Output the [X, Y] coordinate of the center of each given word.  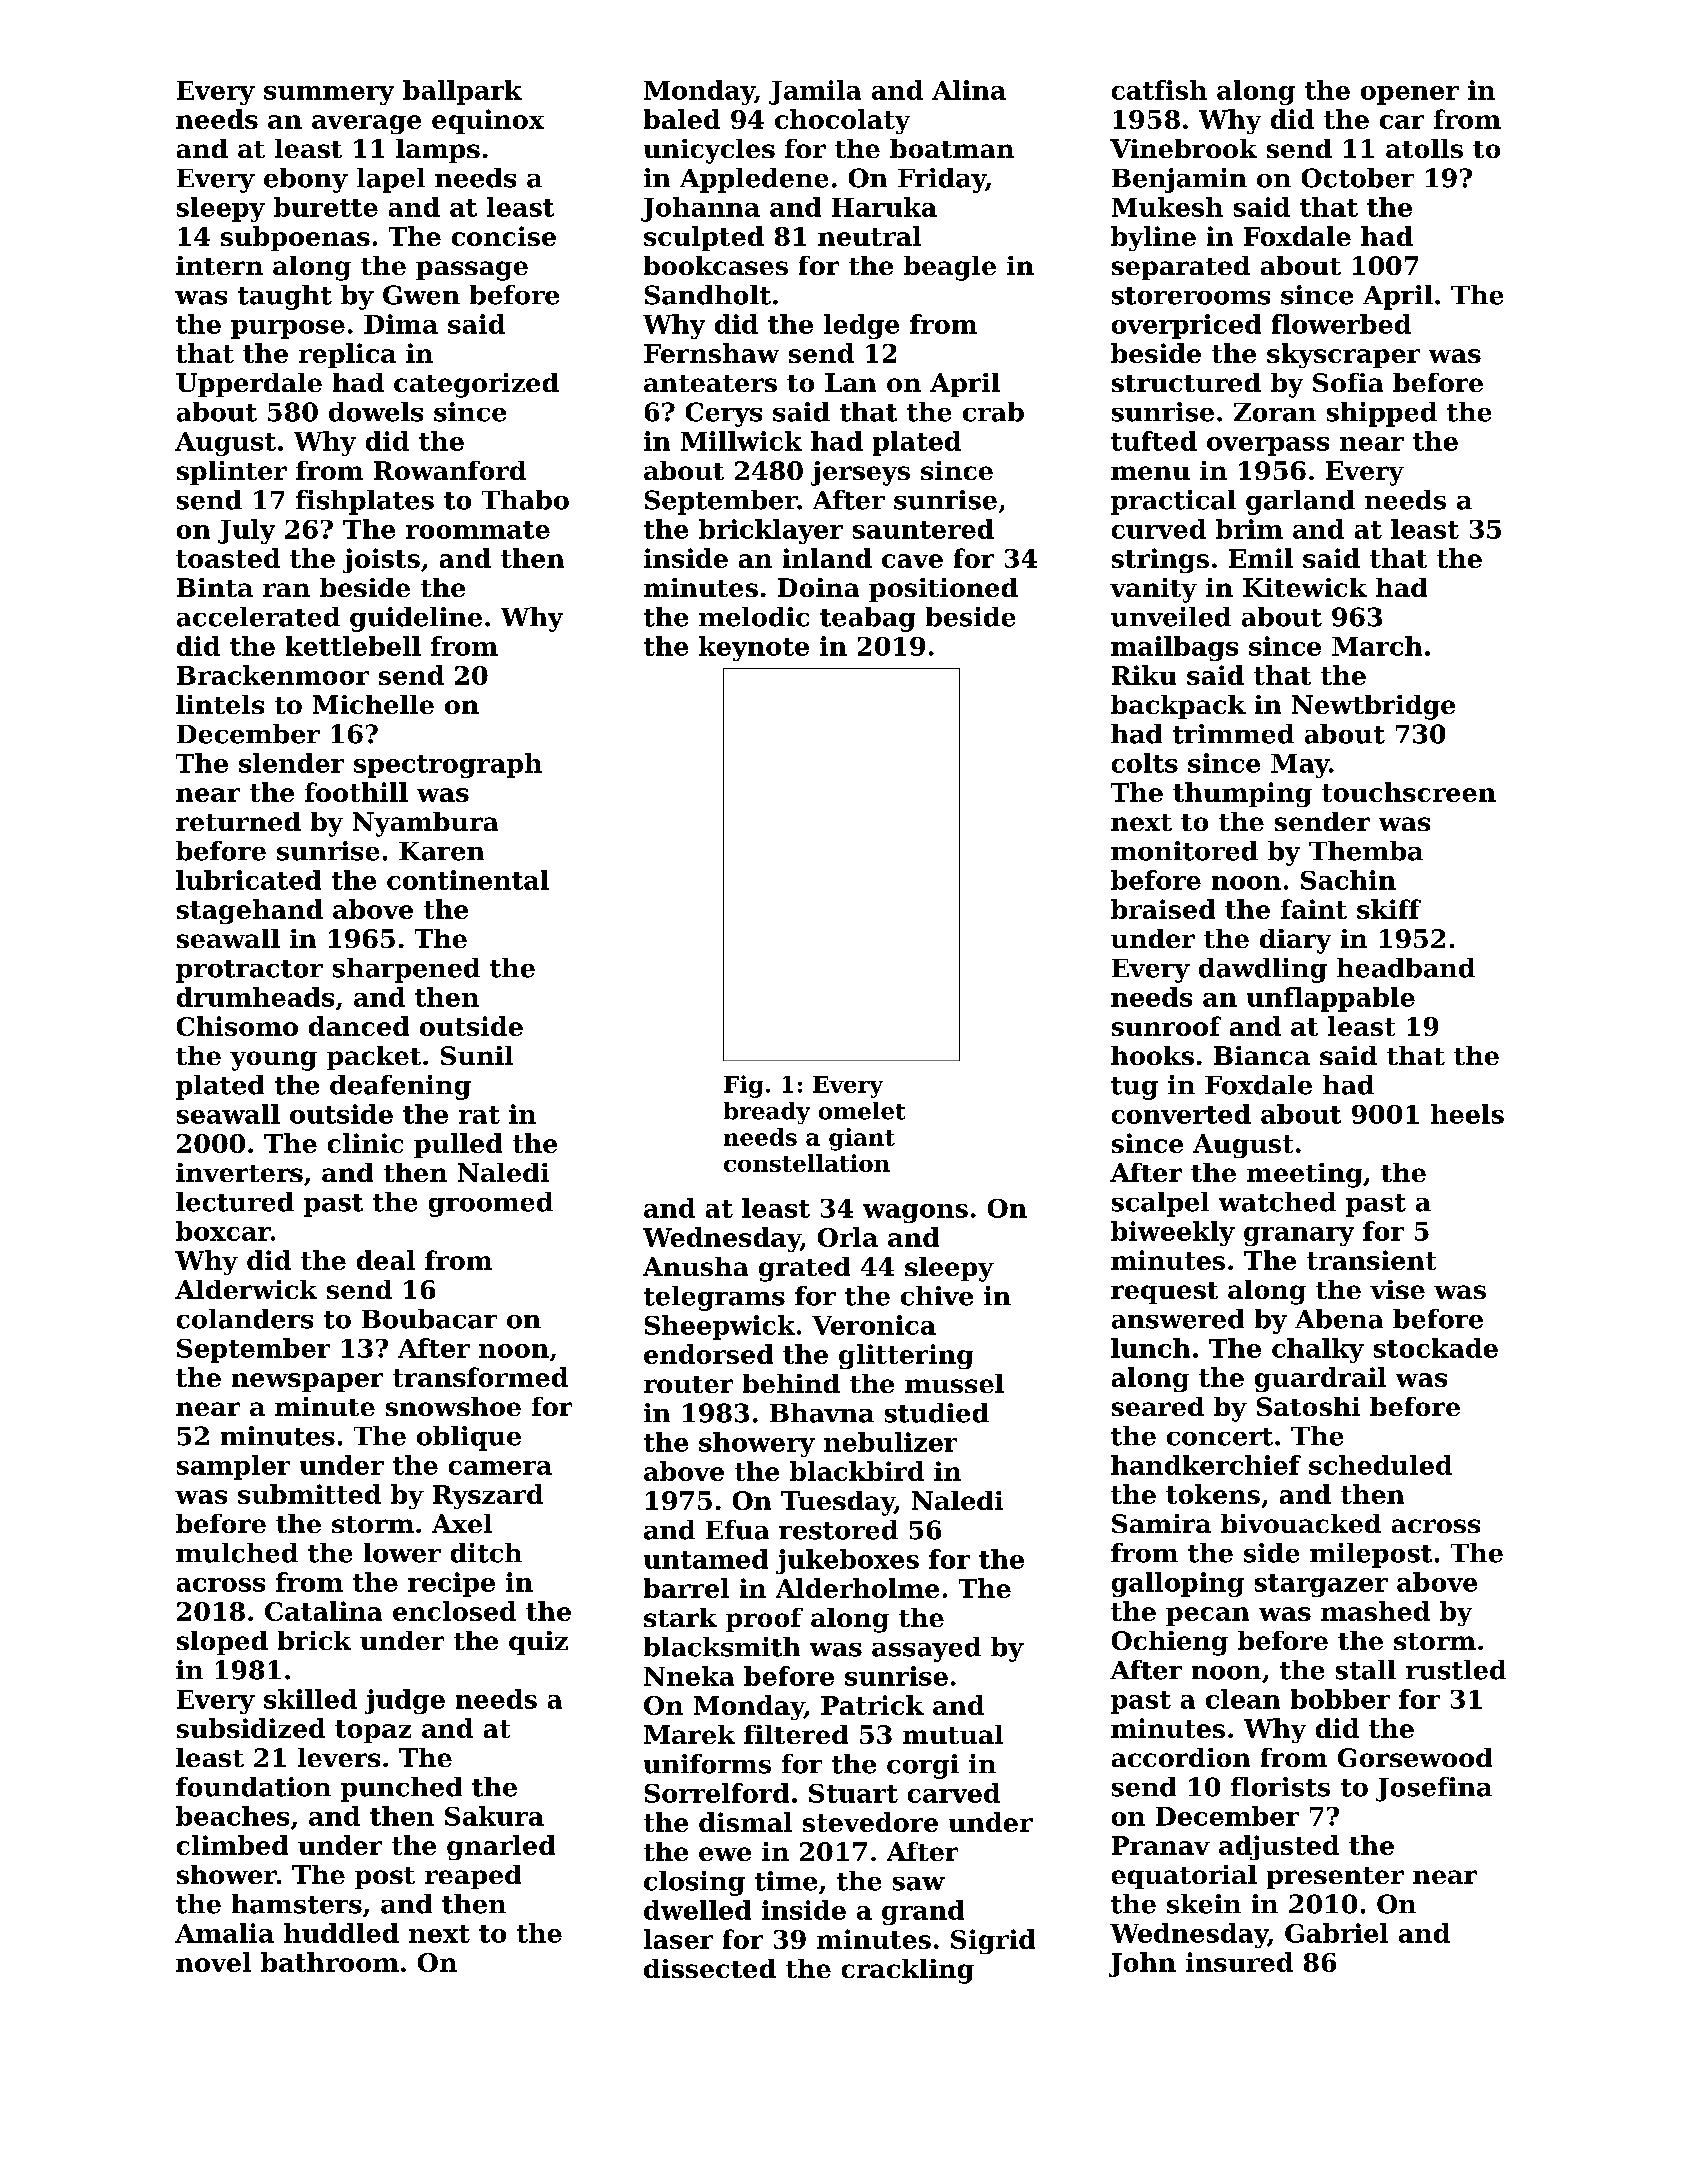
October [1358, 178]
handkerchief [1206, 1465]
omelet [862, 1111]
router [688, 1384]
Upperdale [249, 385]
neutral [869, 236]
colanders [245, 1319]
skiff [1389, 909]
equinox [488, 121]
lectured [235, 1202]
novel [213, 1962]
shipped [1382, 414]
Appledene [754, 180]
